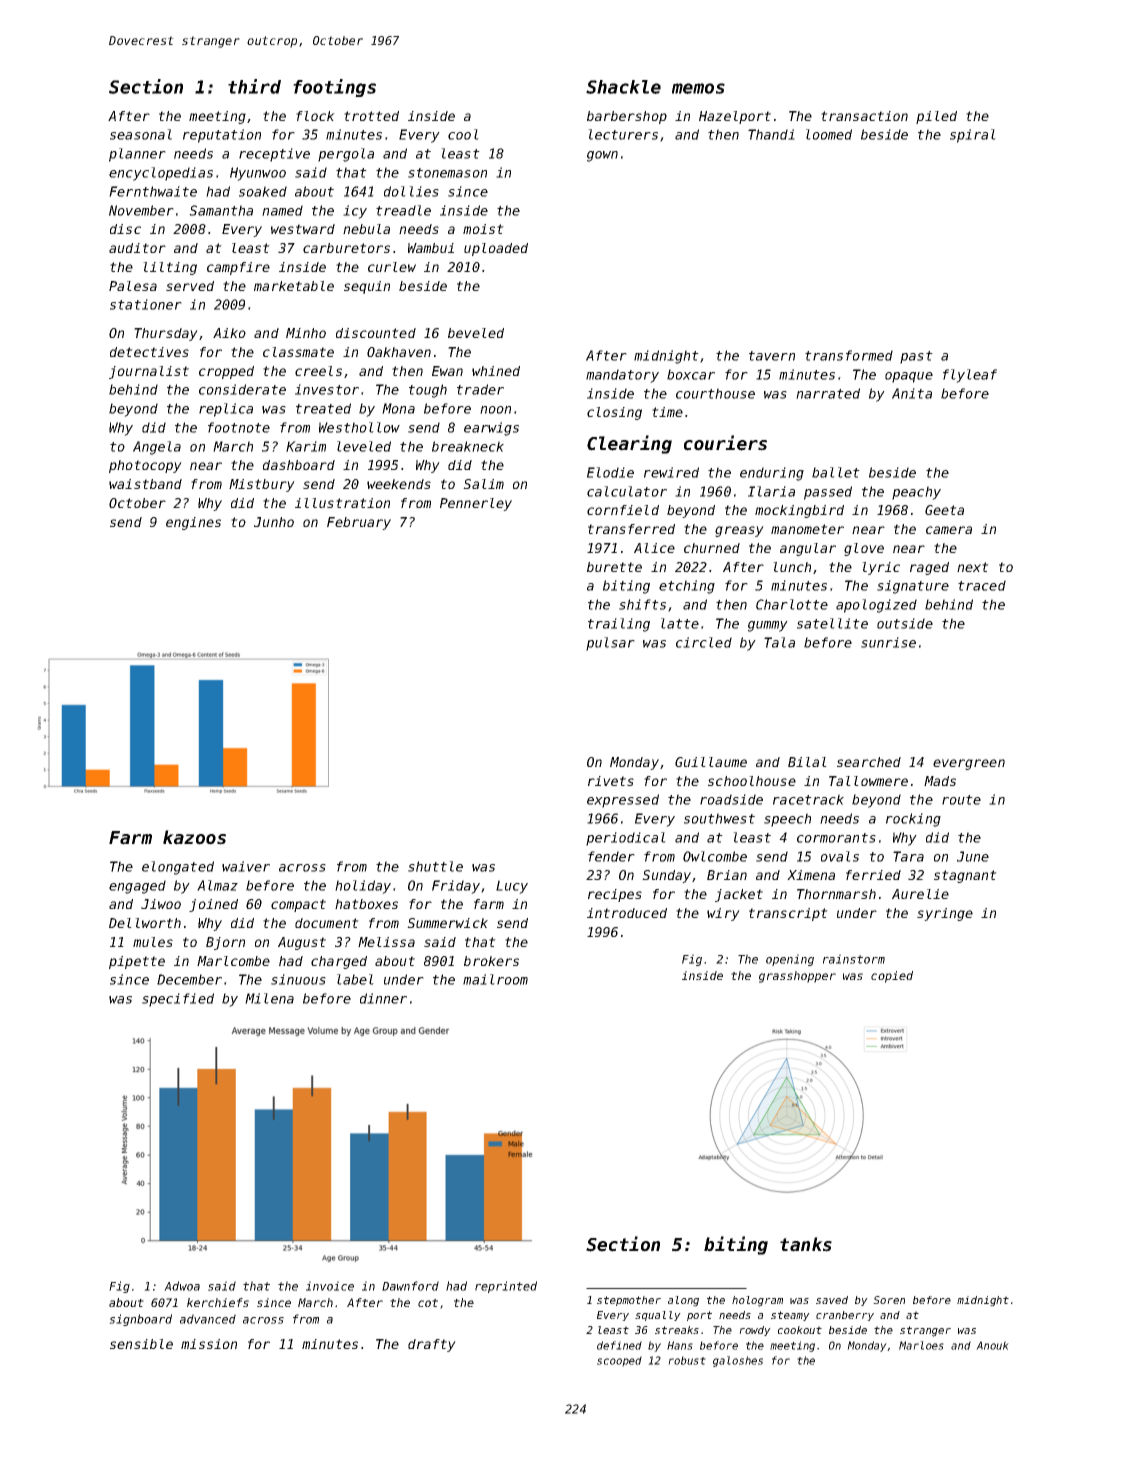 This screenshot has height=1463, width=1130. I want to click on copied, so click(892, 977).
